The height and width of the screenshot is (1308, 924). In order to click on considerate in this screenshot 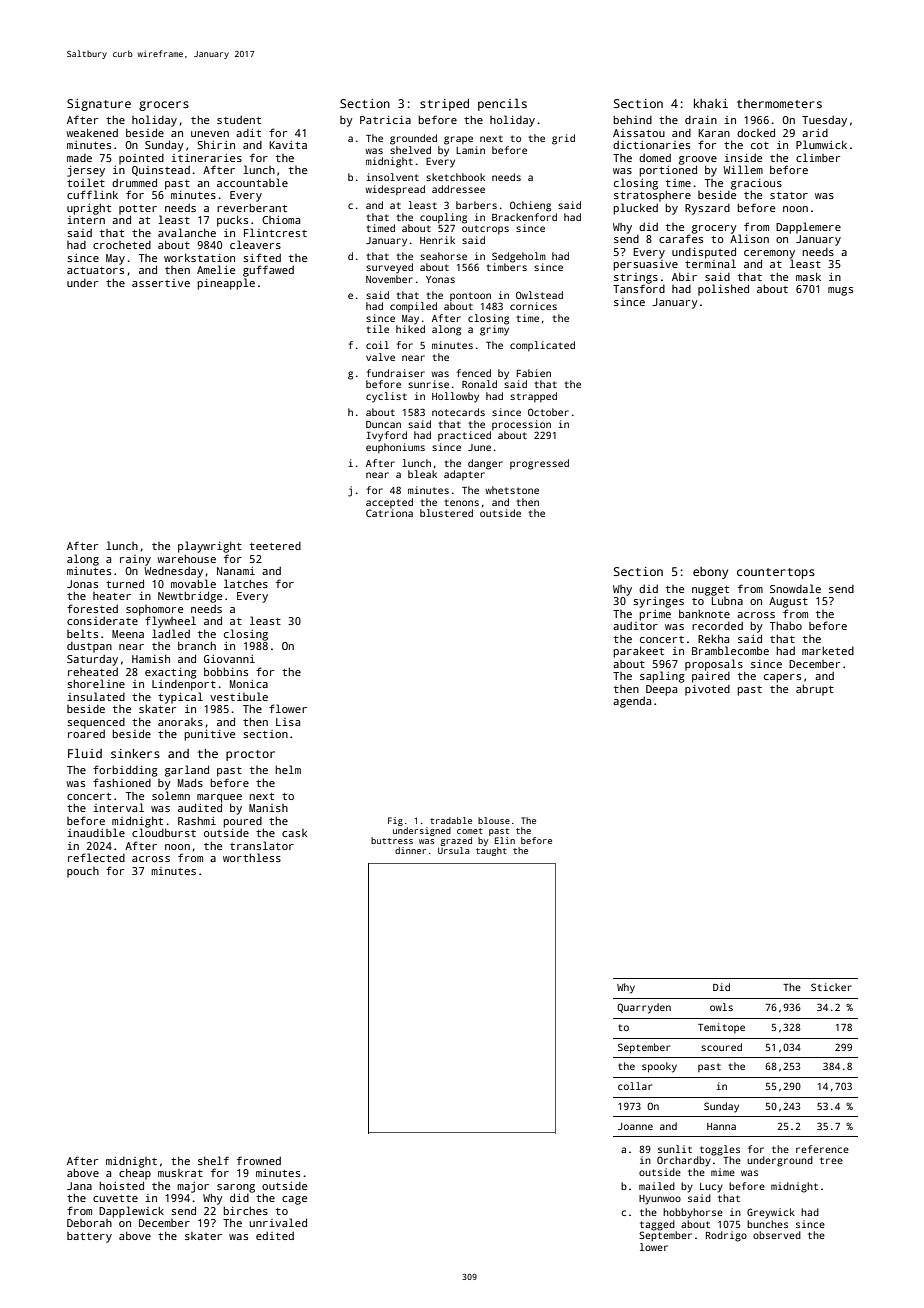, I will do `click(102, 621)`.
